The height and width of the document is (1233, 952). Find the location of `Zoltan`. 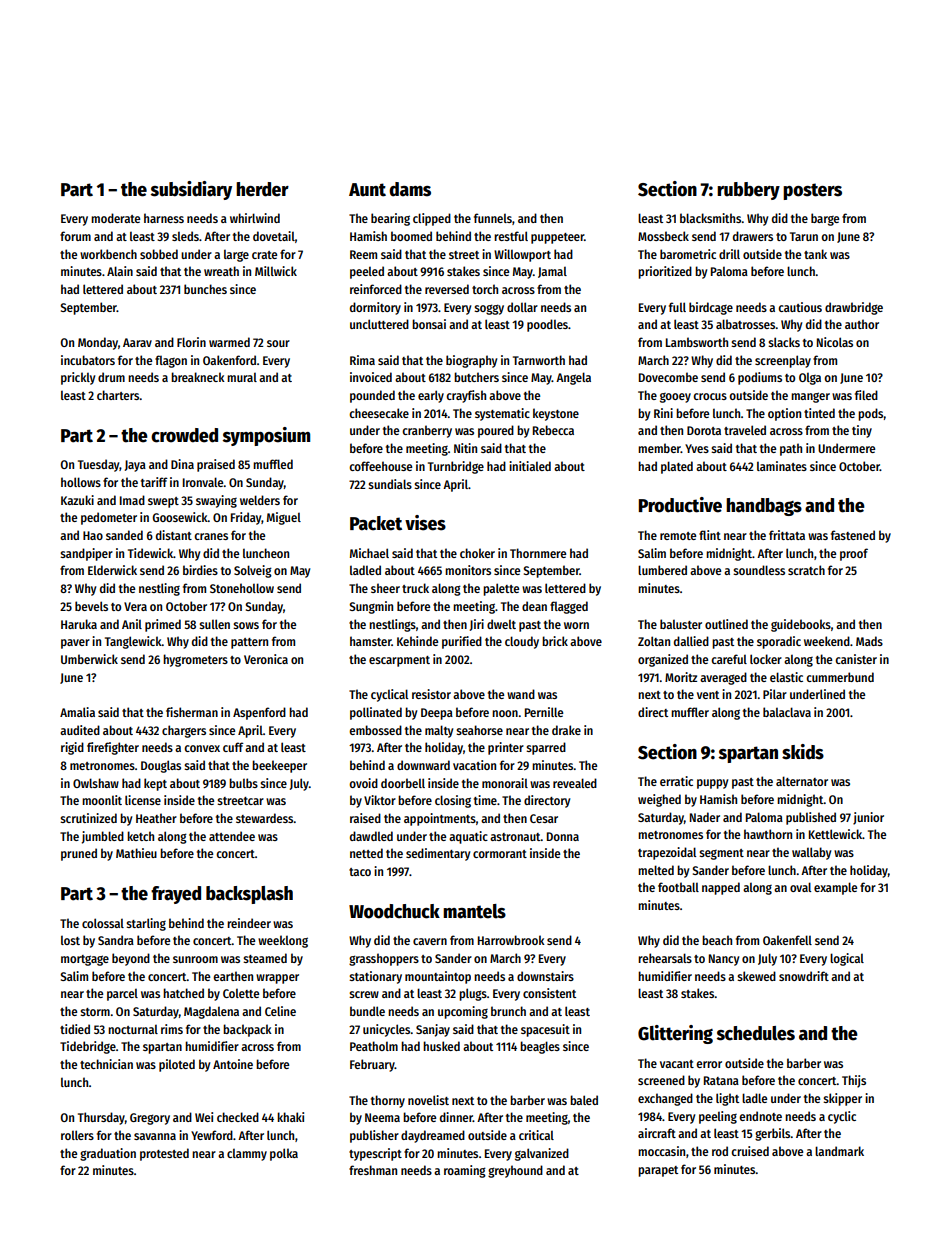

Zoltan is located at coordinates (654, 641).
